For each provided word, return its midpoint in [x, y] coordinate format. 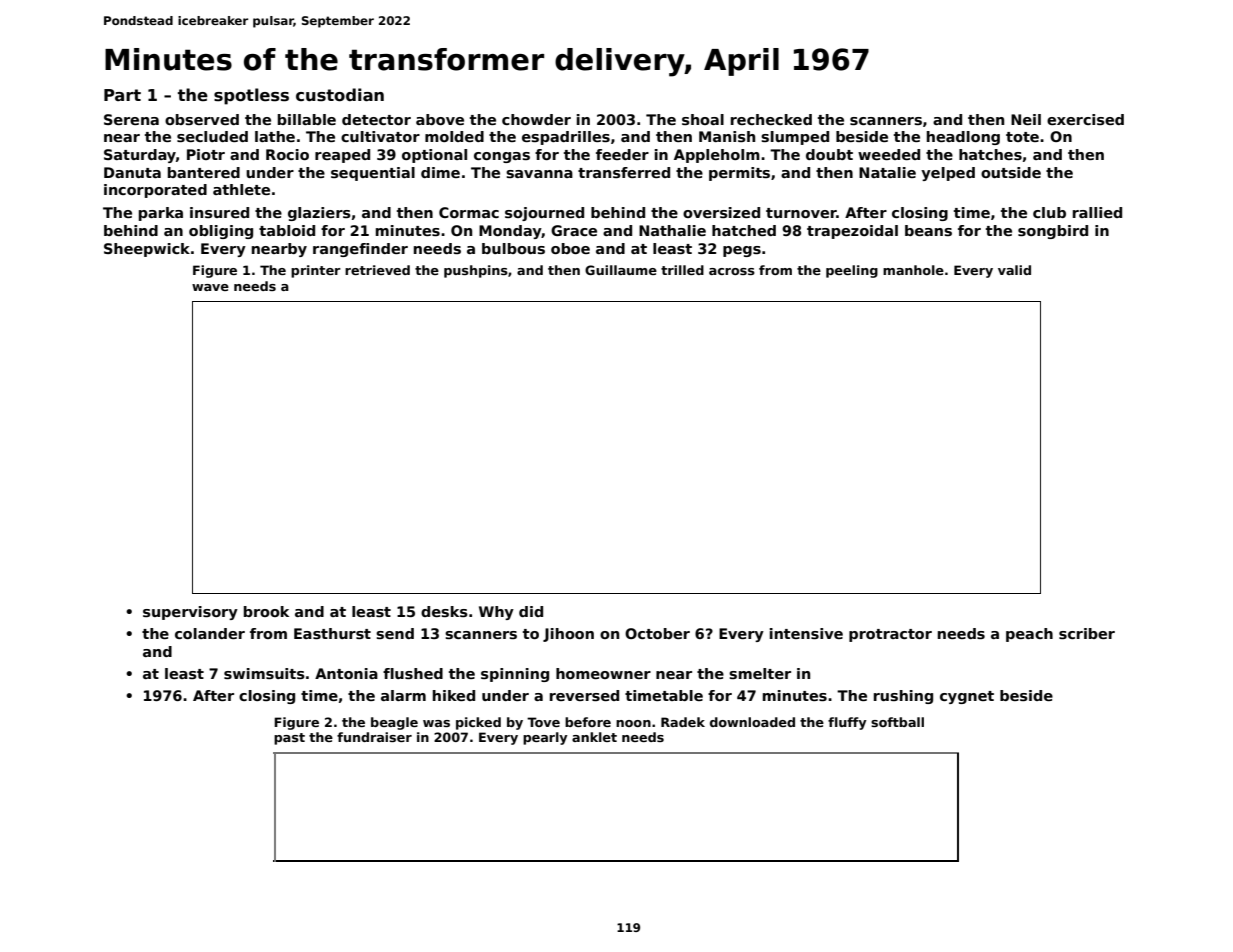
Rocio [287, 154]
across [732, 271]
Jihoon [568, 635]
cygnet [967, 697]
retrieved [377, 270]
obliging [221, 232]
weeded [889, 154]
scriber [1087, 633]
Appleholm [717, 156]
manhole [913, 270]
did [531, 611]
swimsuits [264, 673]
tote [1022, 137]
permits [739, 174]
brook [266, 611]
